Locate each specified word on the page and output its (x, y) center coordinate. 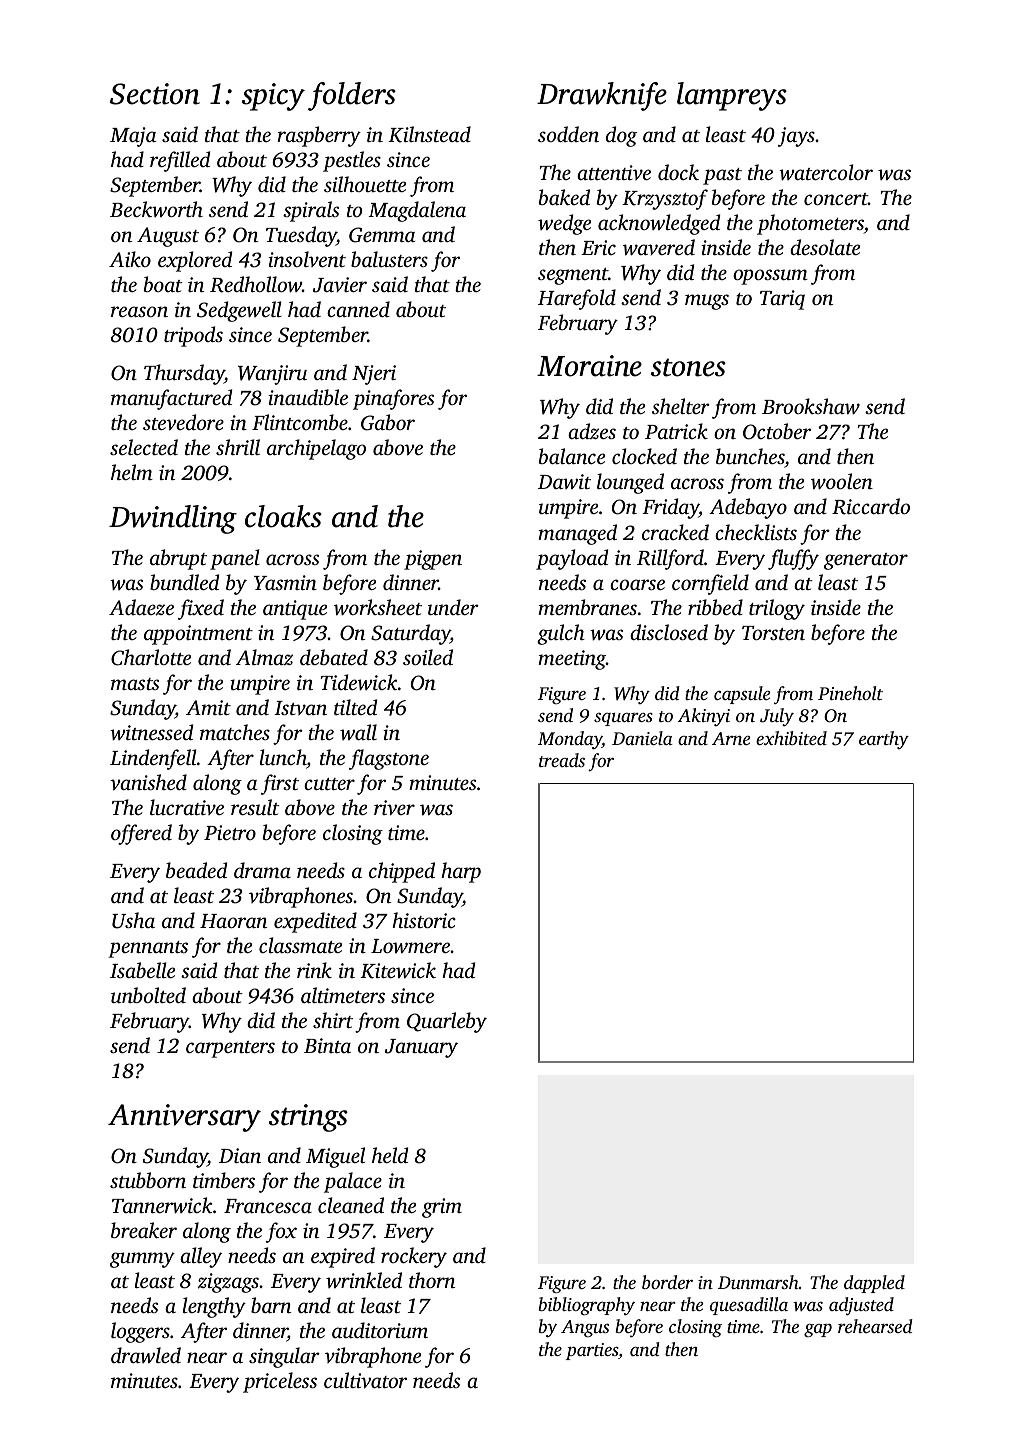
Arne (731, 738)
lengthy (214, 1307)
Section (155, 94)
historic (424, 920)
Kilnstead (429, 134)
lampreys (732, 96)
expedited (315, 922)
